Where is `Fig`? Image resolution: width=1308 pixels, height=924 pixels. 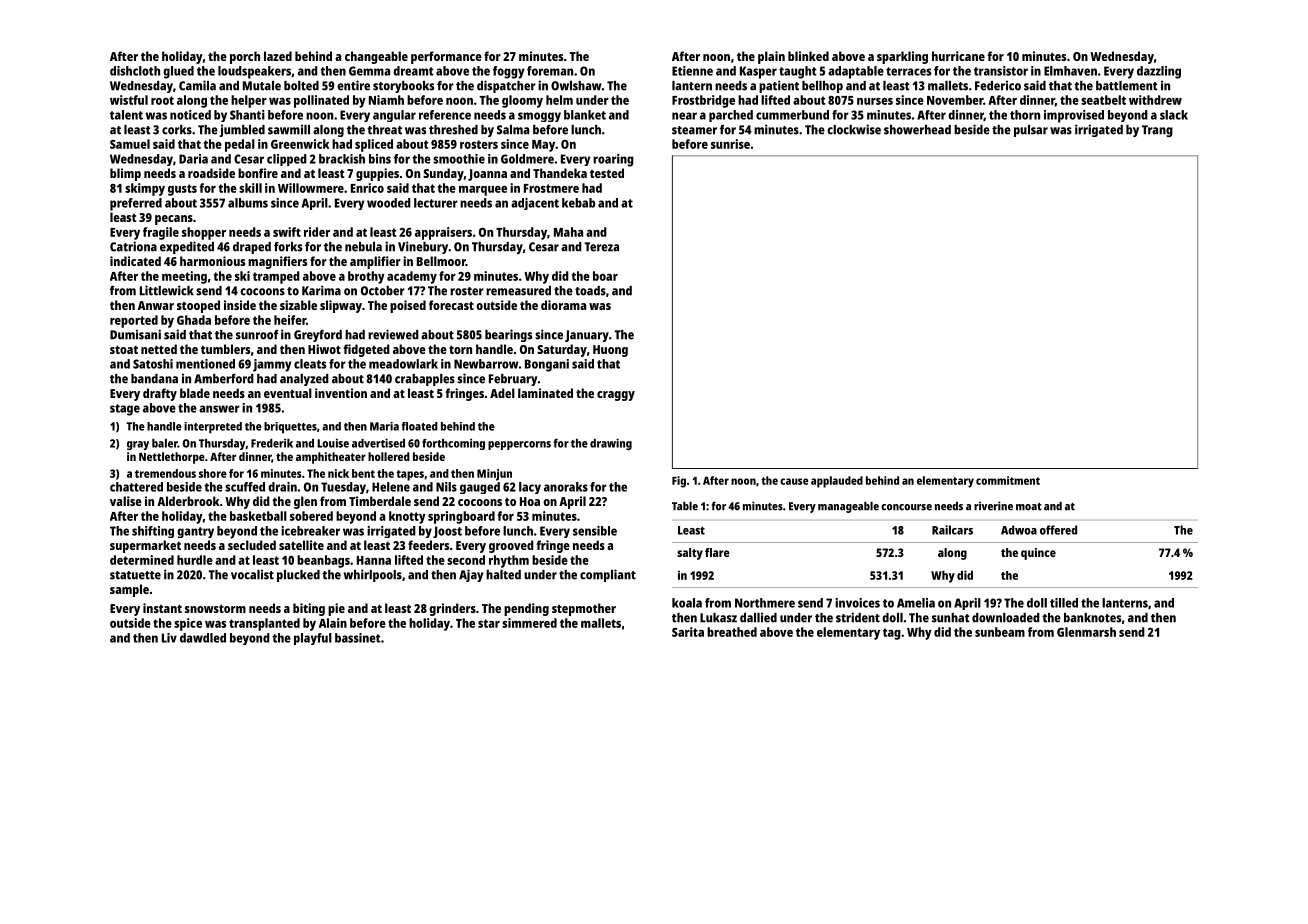
Fig is located at coordinates (679, 482).
